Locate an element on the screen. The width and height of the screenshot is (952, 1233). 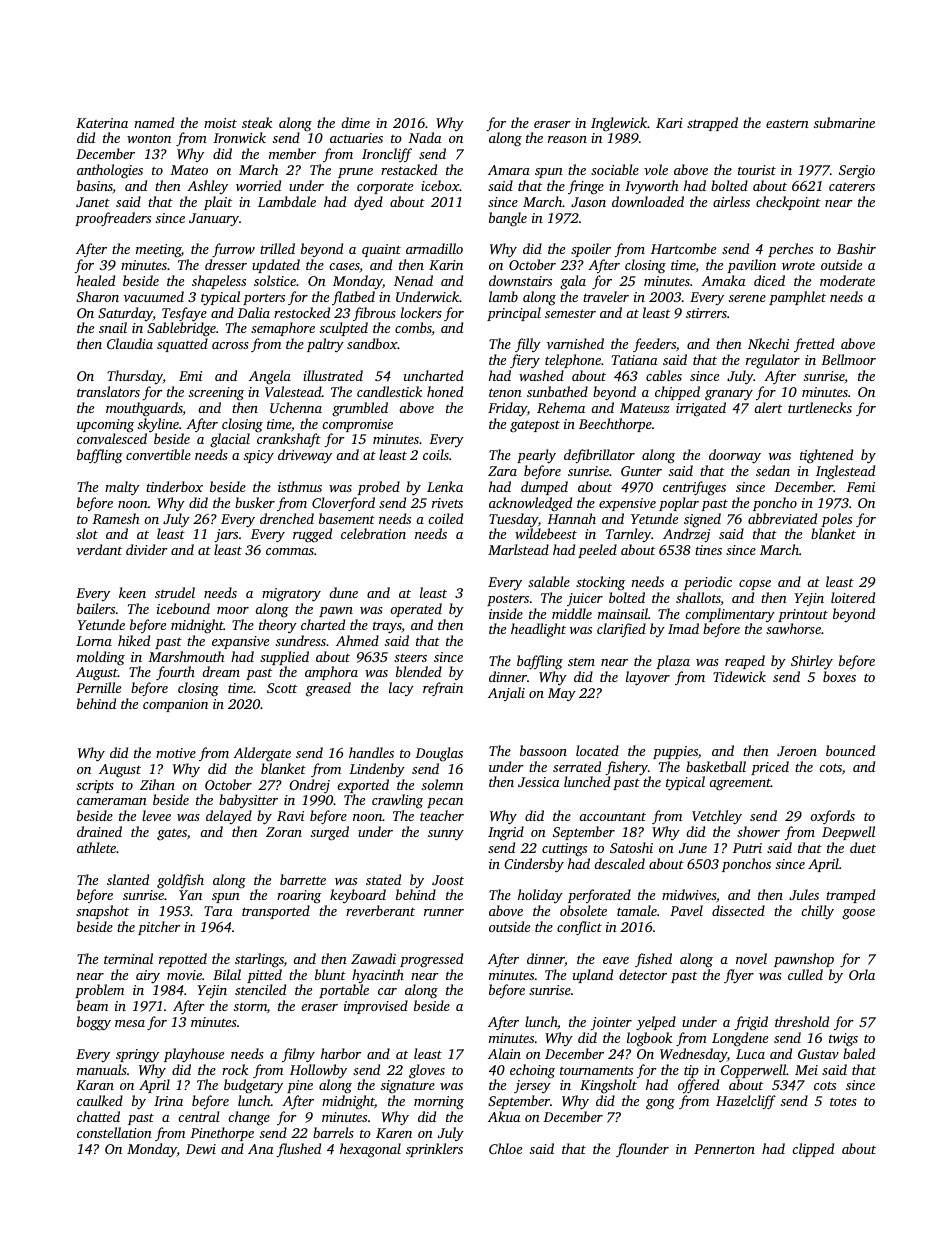
dissected is located at coordinates (738, 910).
